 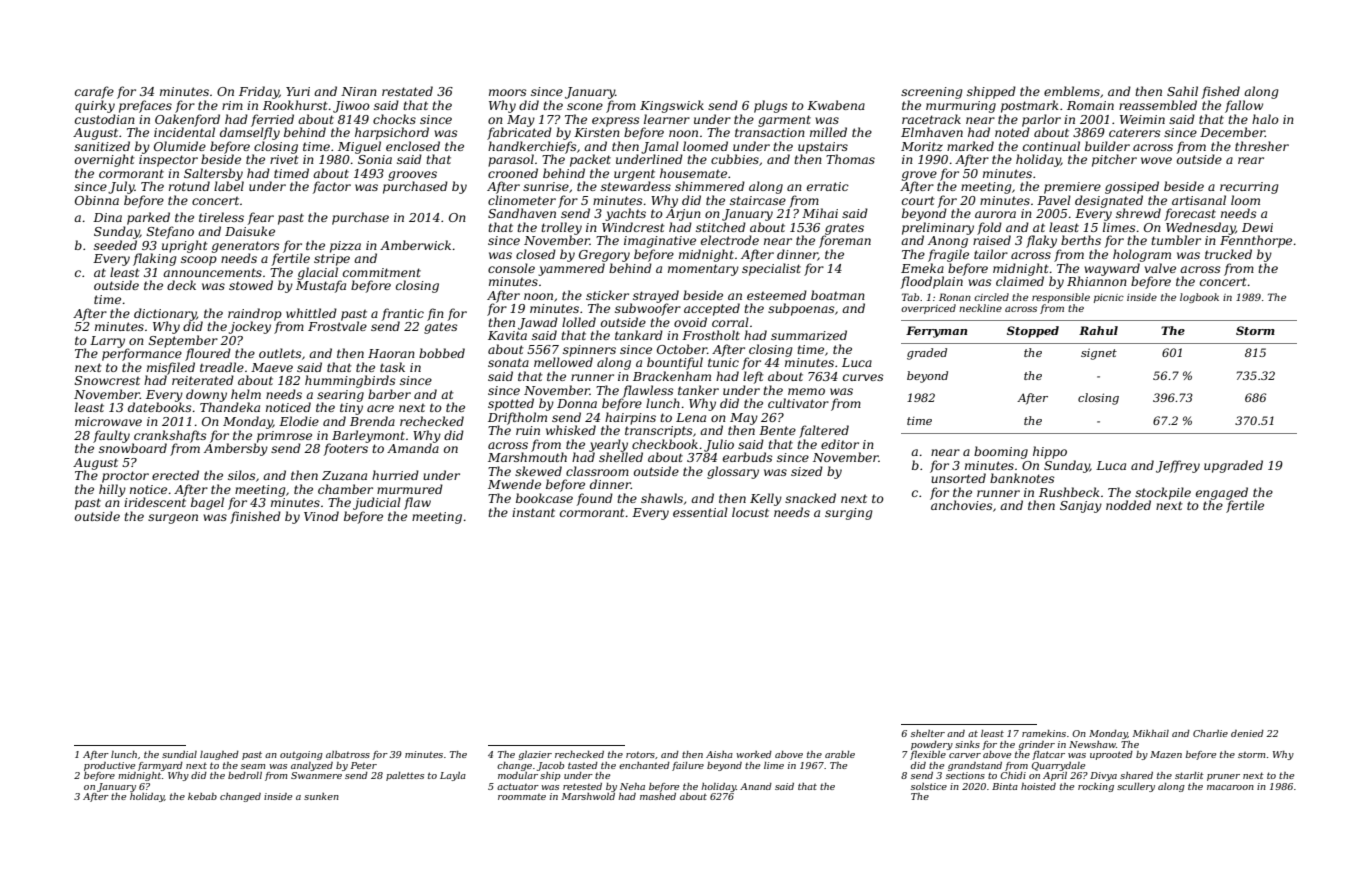 I want to click on seeded, so click(x=115, y=245).
